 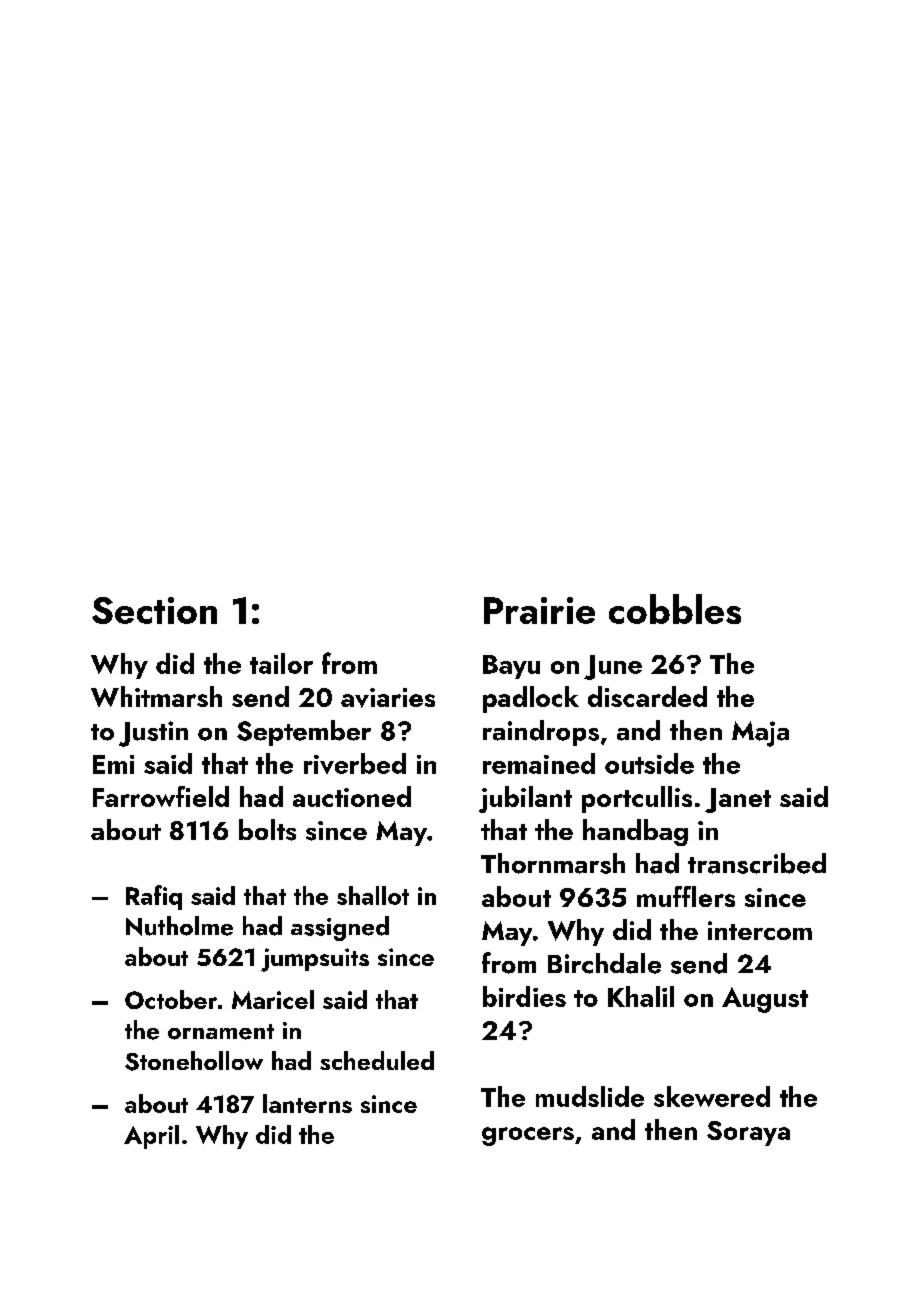 What do you see at coordinates (641, 996) in the document?
I see `Khalil` at bounding box center [641, 996].
